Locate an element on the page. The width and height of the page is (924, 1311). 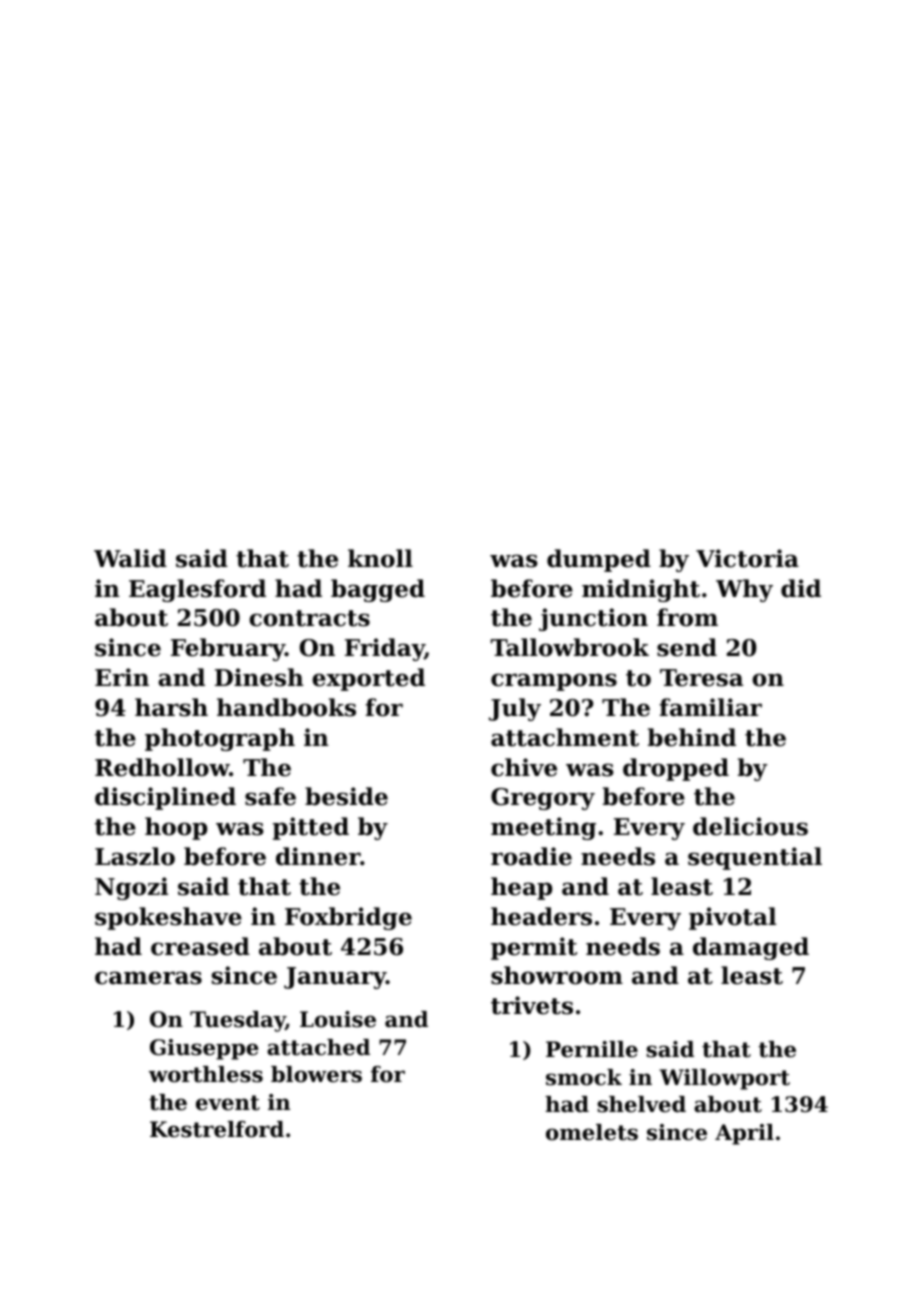
chive is located at coordinates (524, 767).
